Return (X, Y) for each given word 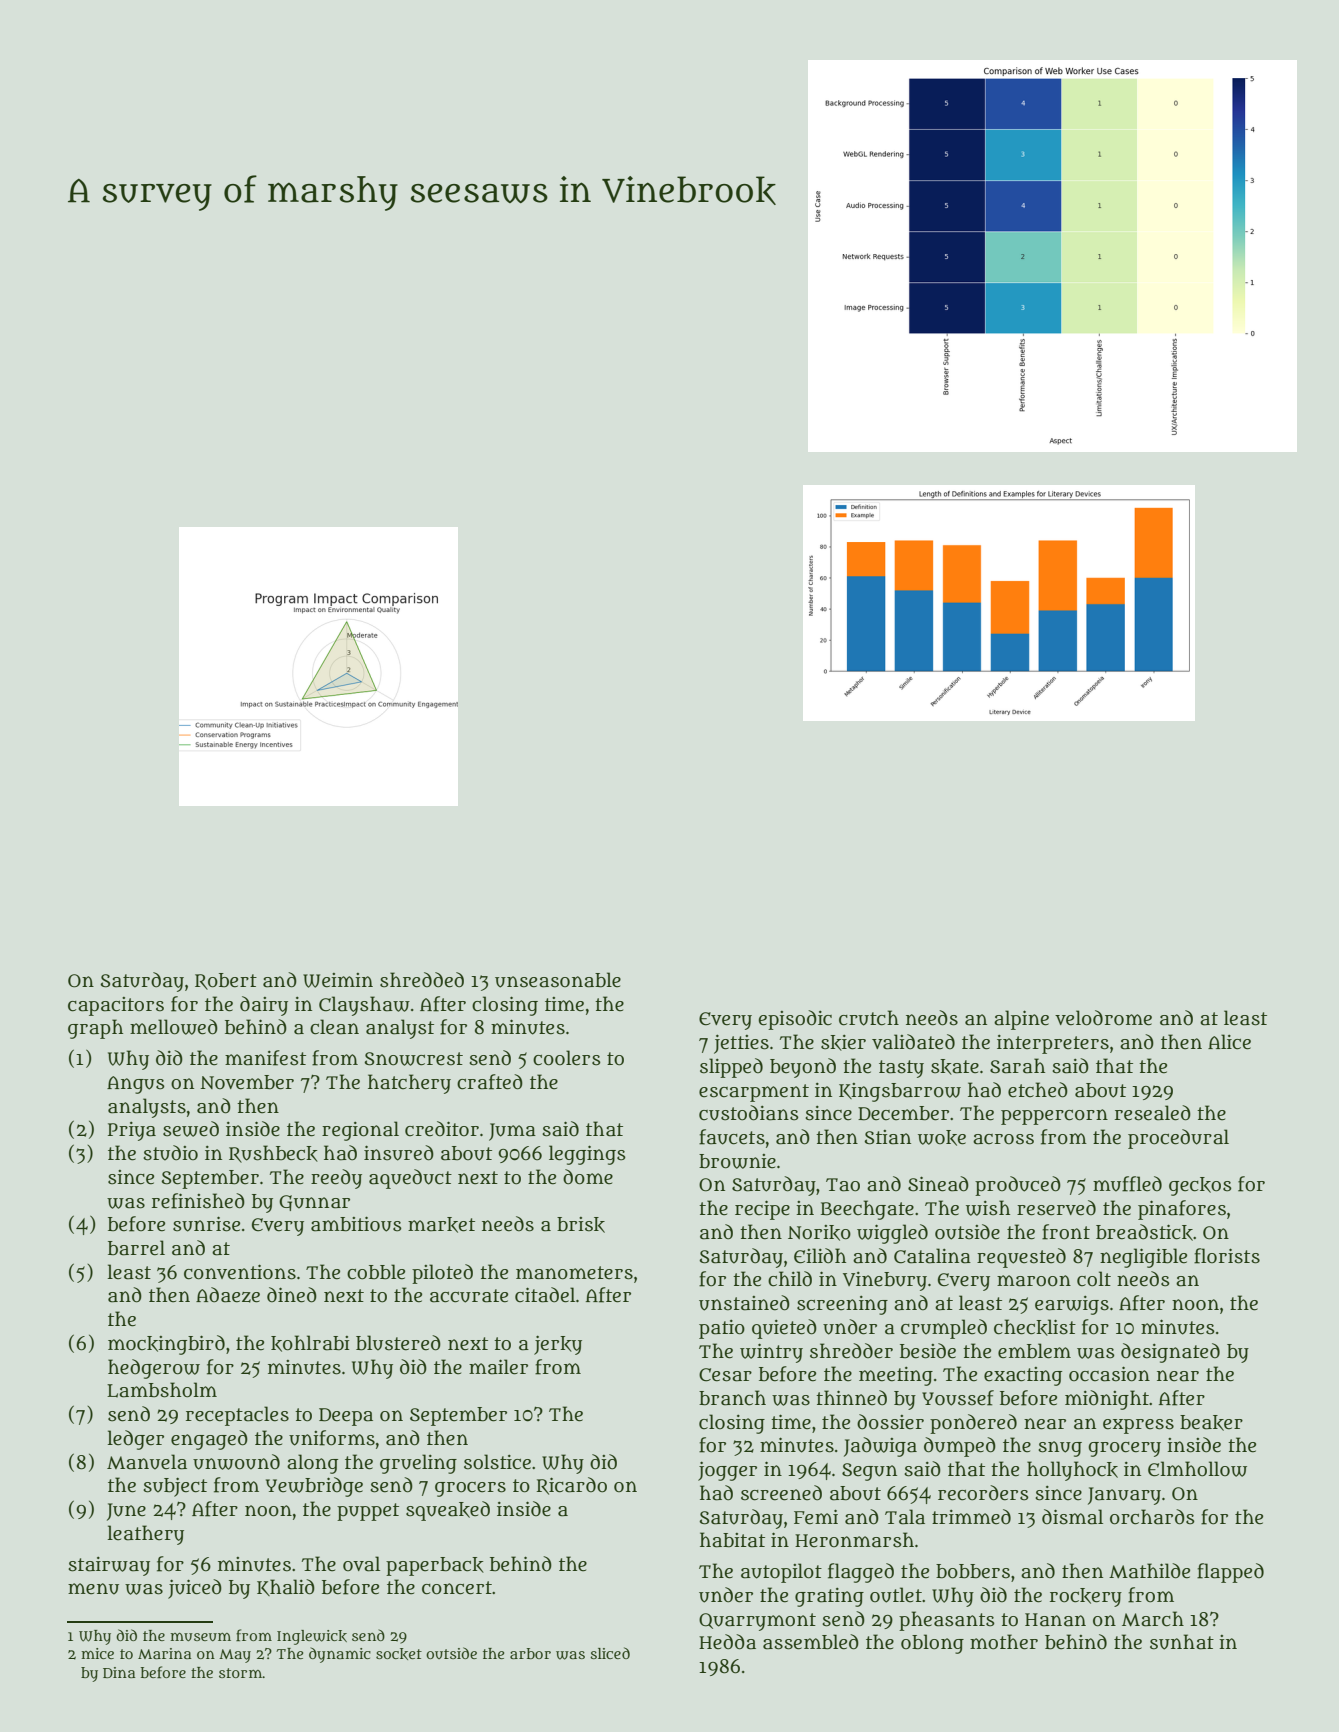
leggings (587, 1155)
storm (240, 1673)
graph (95, 1029)
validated (913, 1042)
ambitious (356, 1224)
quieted (784, 1329)
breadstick (1144, 1232)
